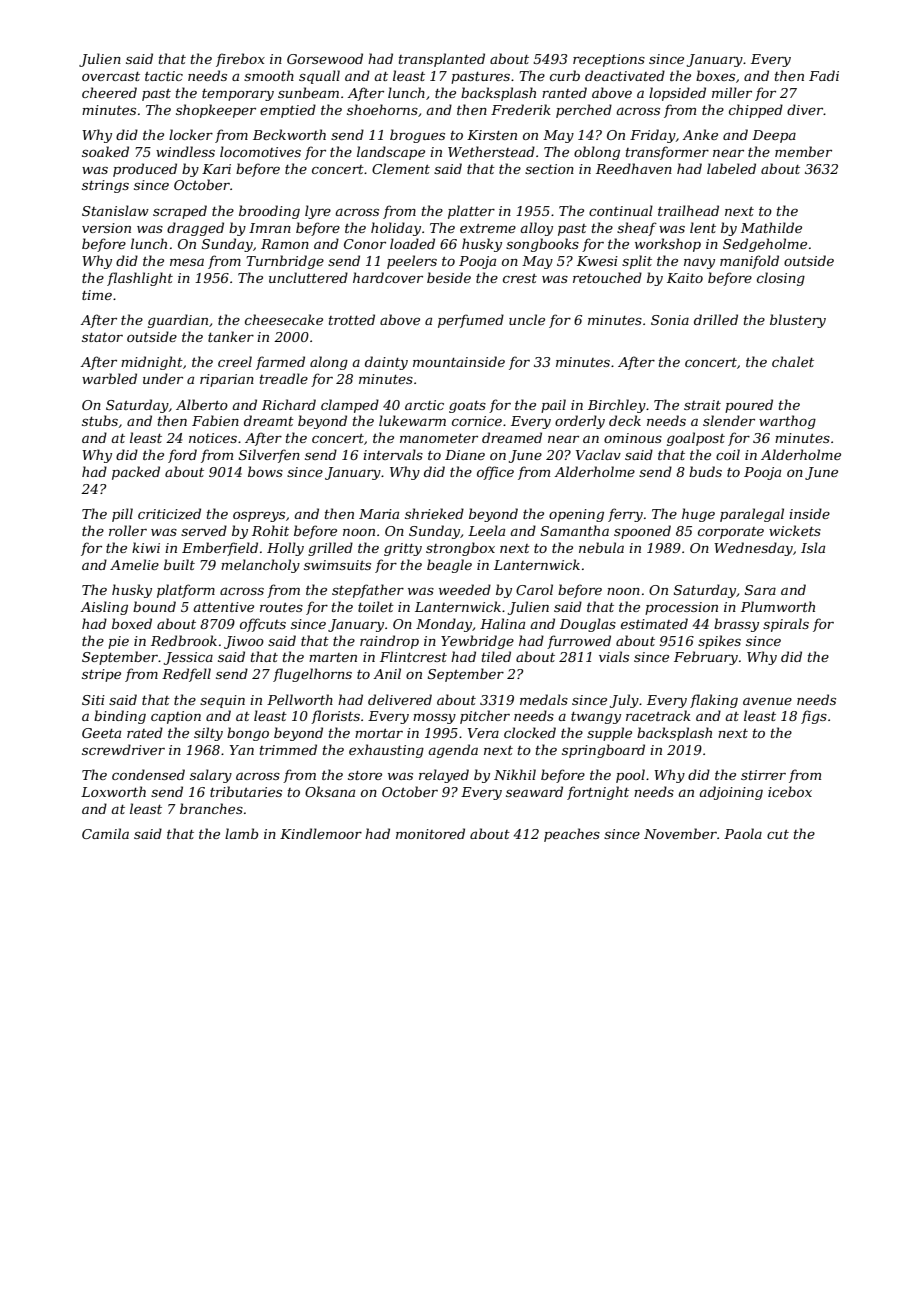  I want to click on bongo, so click(248, 734).
